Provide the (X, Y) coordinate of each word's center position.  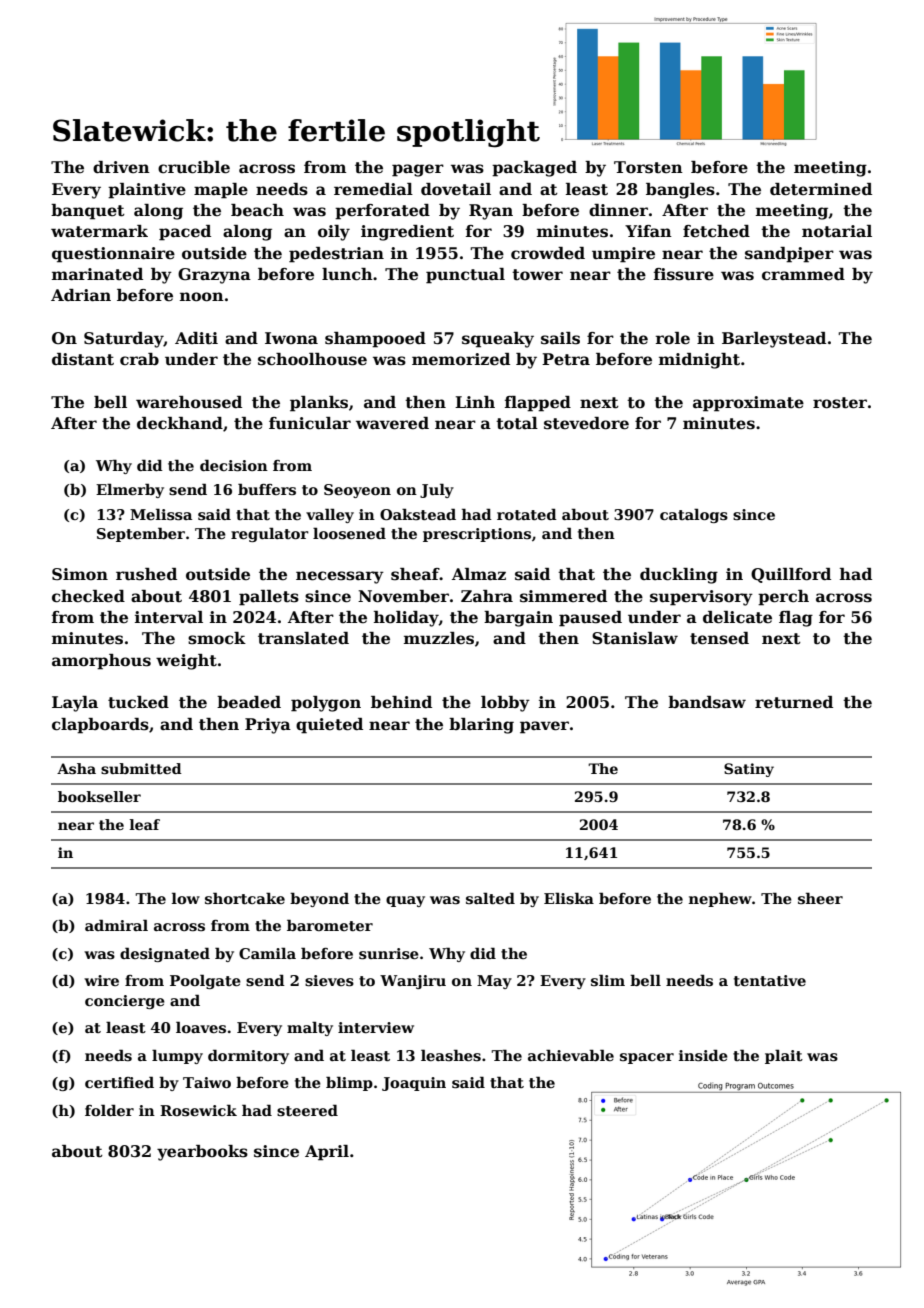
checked (88, 596)
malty (310, 1028)
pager (418, 170)
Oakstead (418, 514)
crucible (194, 167)
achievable (571, 1055)
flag (796, 619)
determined (821, 189)
